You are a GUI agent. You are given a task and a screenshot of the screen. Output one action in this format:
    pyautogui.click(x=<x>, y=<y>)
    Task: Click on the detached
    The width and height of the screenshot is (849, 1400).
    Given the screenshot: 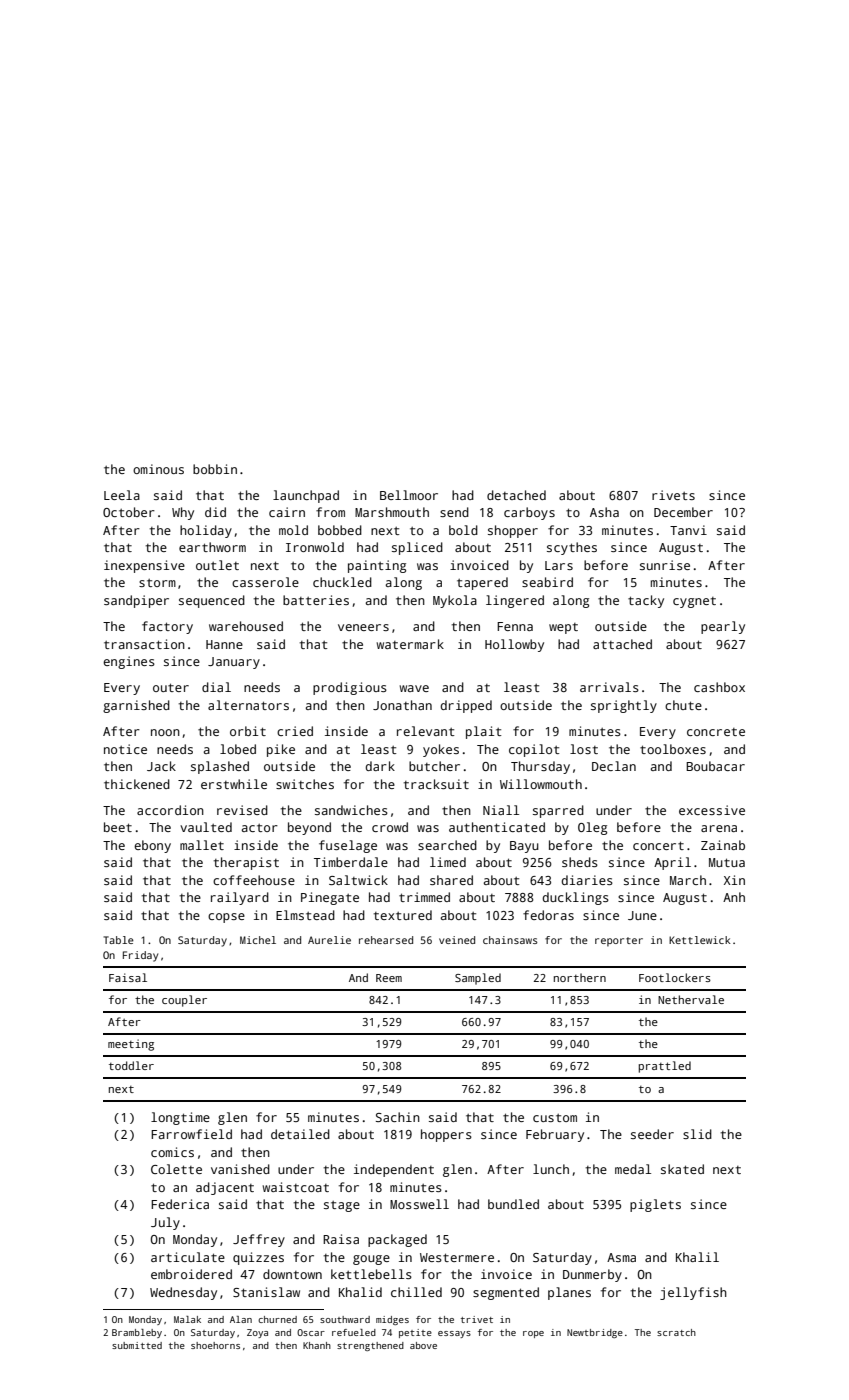 What is the action you would take?
    pyautogui.click(x=516, y=495)
